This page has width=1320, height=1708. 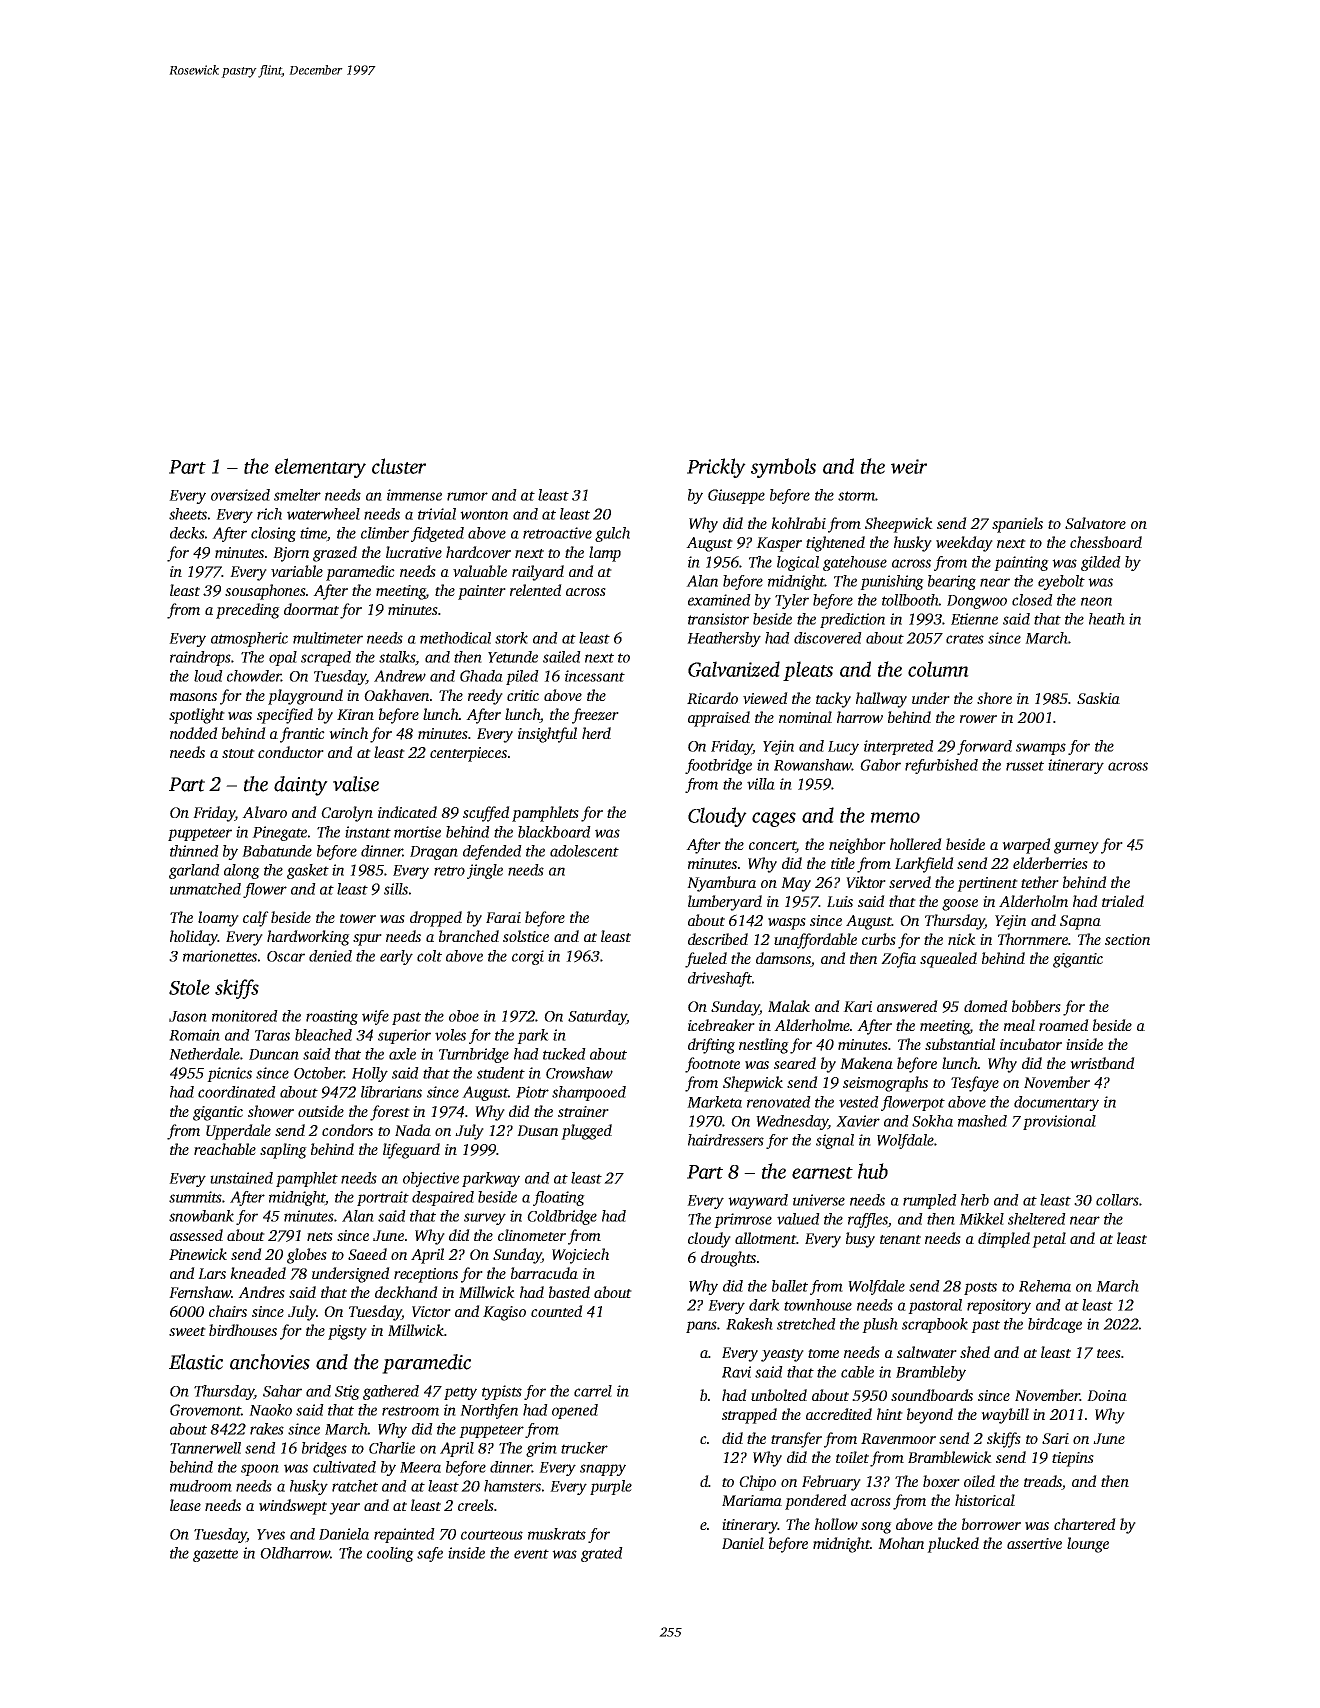 I want to click on herb, so click(x=975, y=1200).
